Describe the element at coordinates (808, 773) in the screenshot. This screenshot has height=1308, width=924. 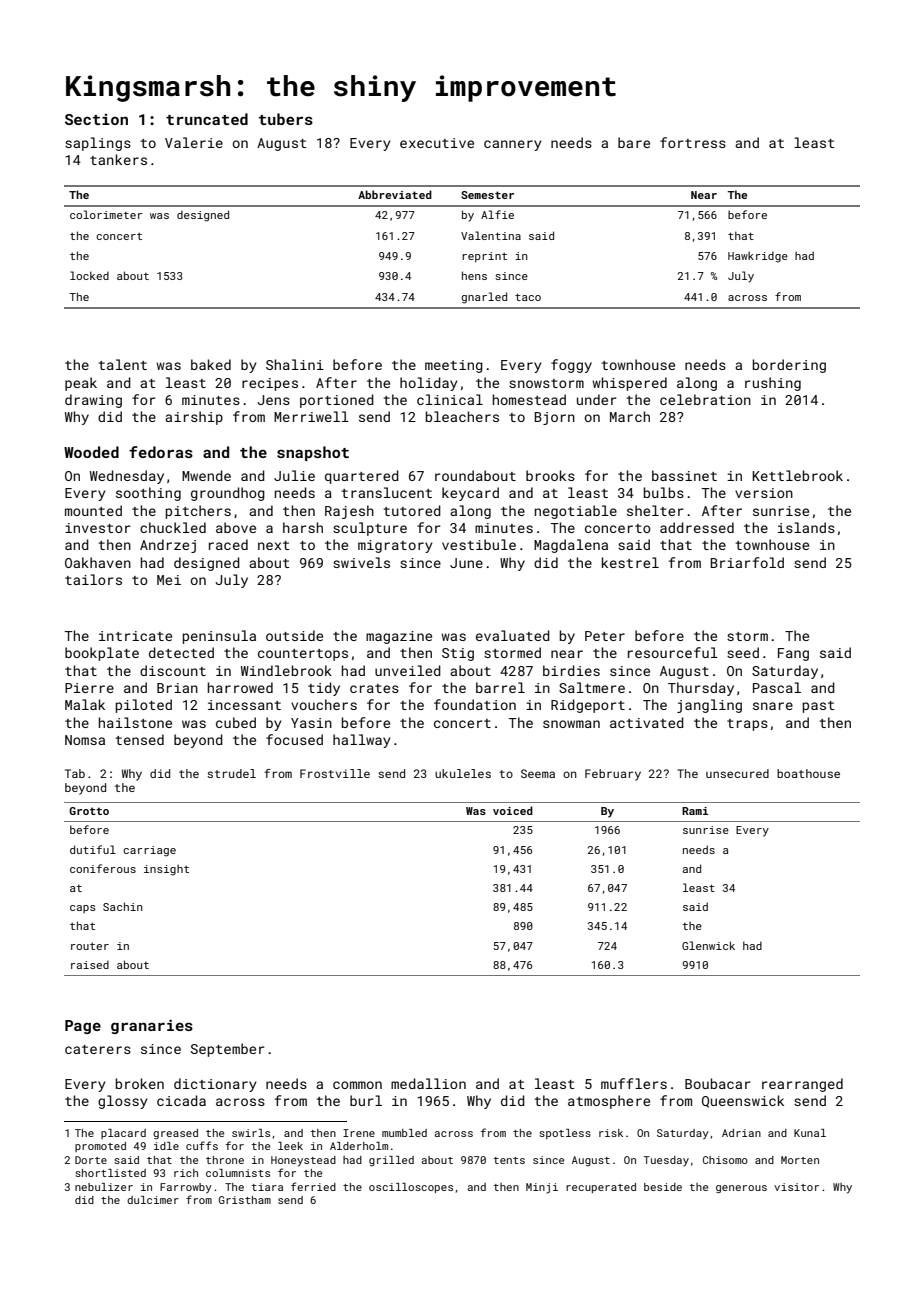
I see `boathouse` at that location.
